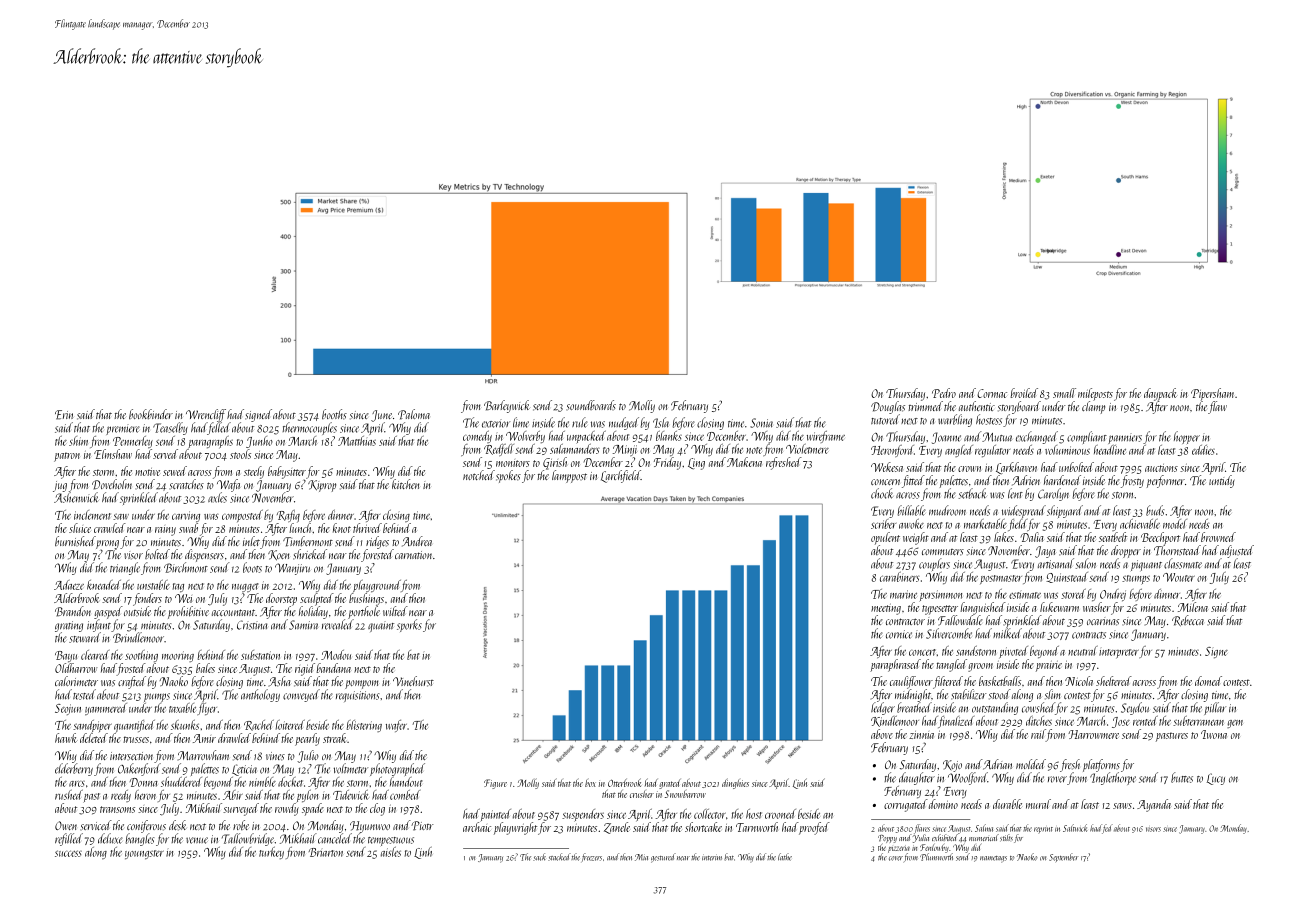 This document has width=1308, height=924. I want to click on cornice, so click(899, 634).
